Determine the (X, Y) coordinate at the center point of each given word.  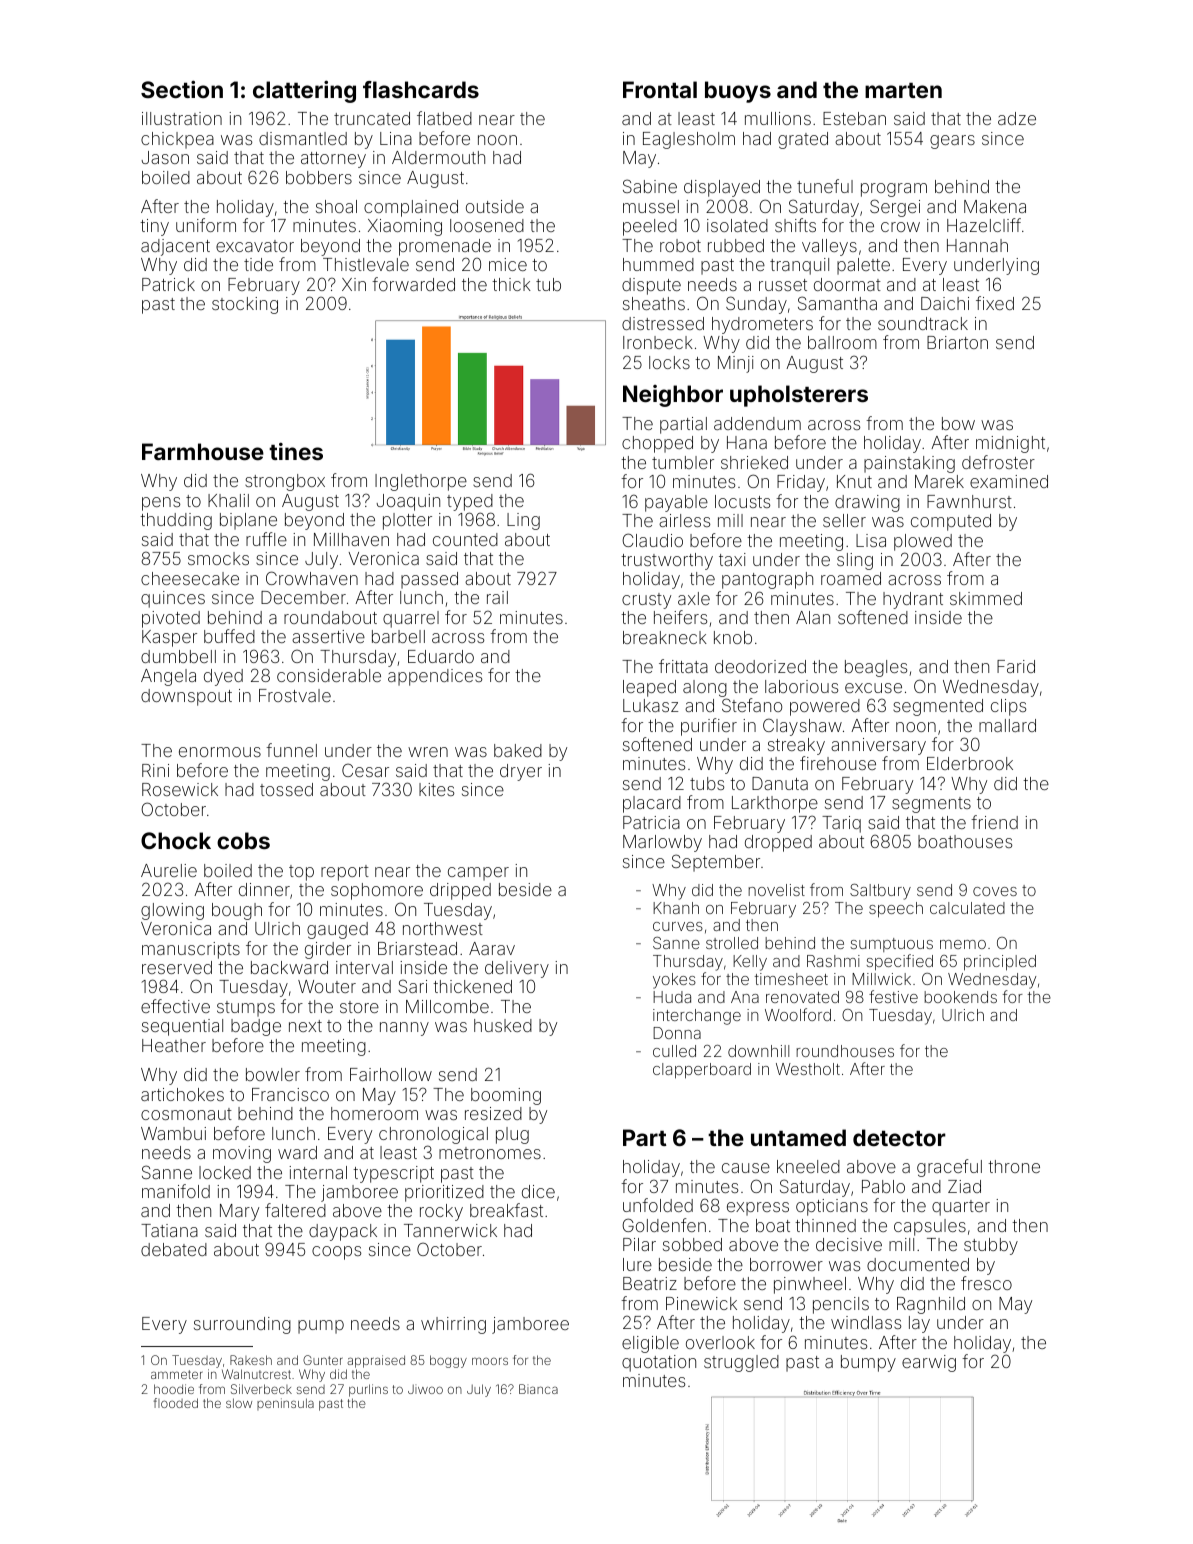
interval (364, 967)
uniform (206, 225)
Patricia (651, 822)
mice (508, 264)
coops (336, 1253)
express (758, 1209)
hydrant (913, 600)
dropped (778, 843)
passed (429, 580)
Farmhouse (203, 451)
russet (783, 285)
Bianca (538, 1389)
